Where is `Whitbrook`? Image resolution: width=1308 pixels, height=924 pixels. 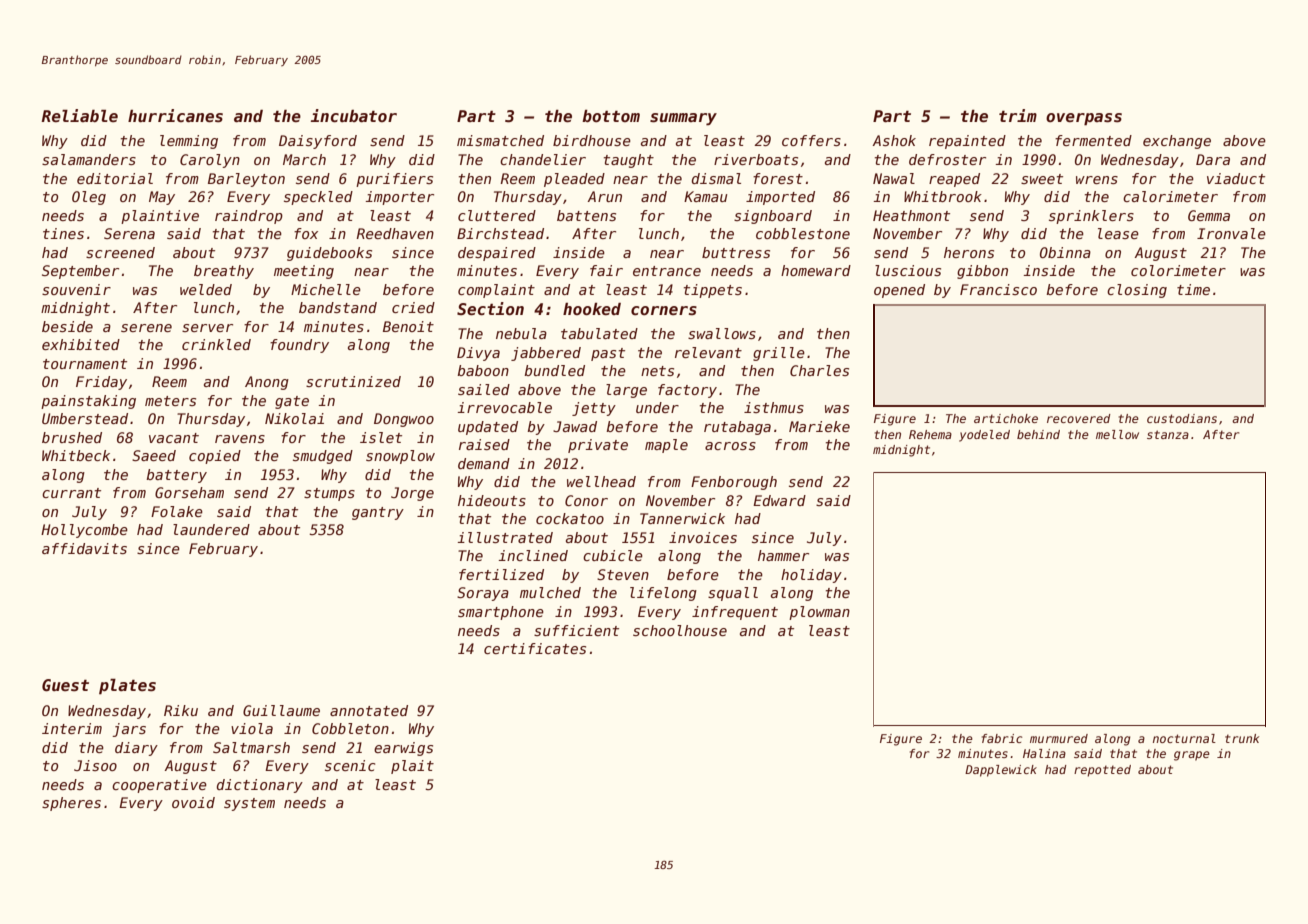 Whitbrook is located at coordinates (943, 196).
